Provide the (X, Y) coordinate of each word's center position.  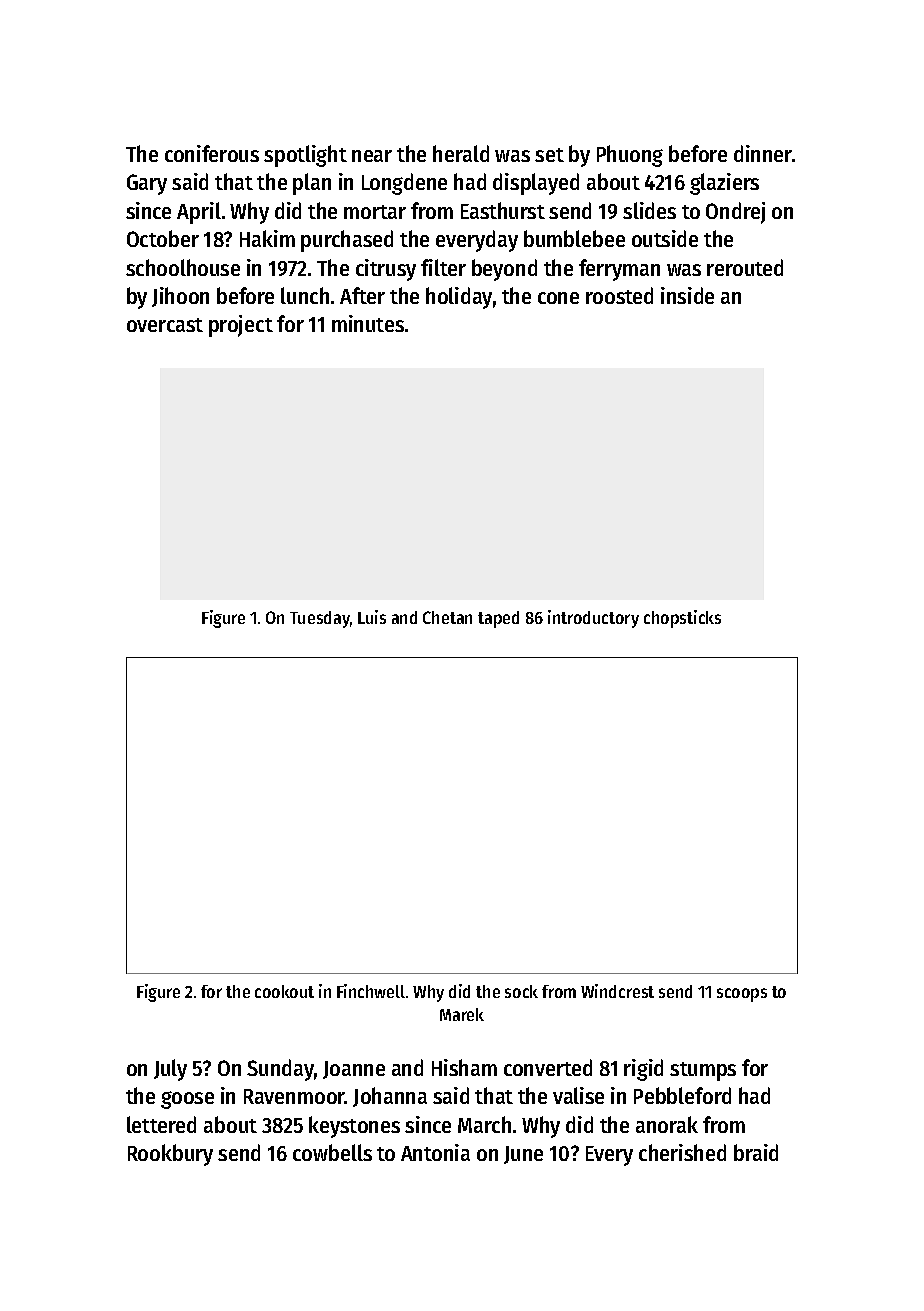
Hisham (464, 1067)
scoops (742, 995)
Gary (147, 184)
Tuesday (320, 619)
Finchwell (371, 991)
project (241, 326)
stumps (703, 1071)
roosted (619, 295)
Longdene (404, 184)
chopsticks (682, 619)
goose (187, 1100)
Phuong (630, 156)
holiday (459, 298)
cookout (284, 991)
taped (498, 619)
